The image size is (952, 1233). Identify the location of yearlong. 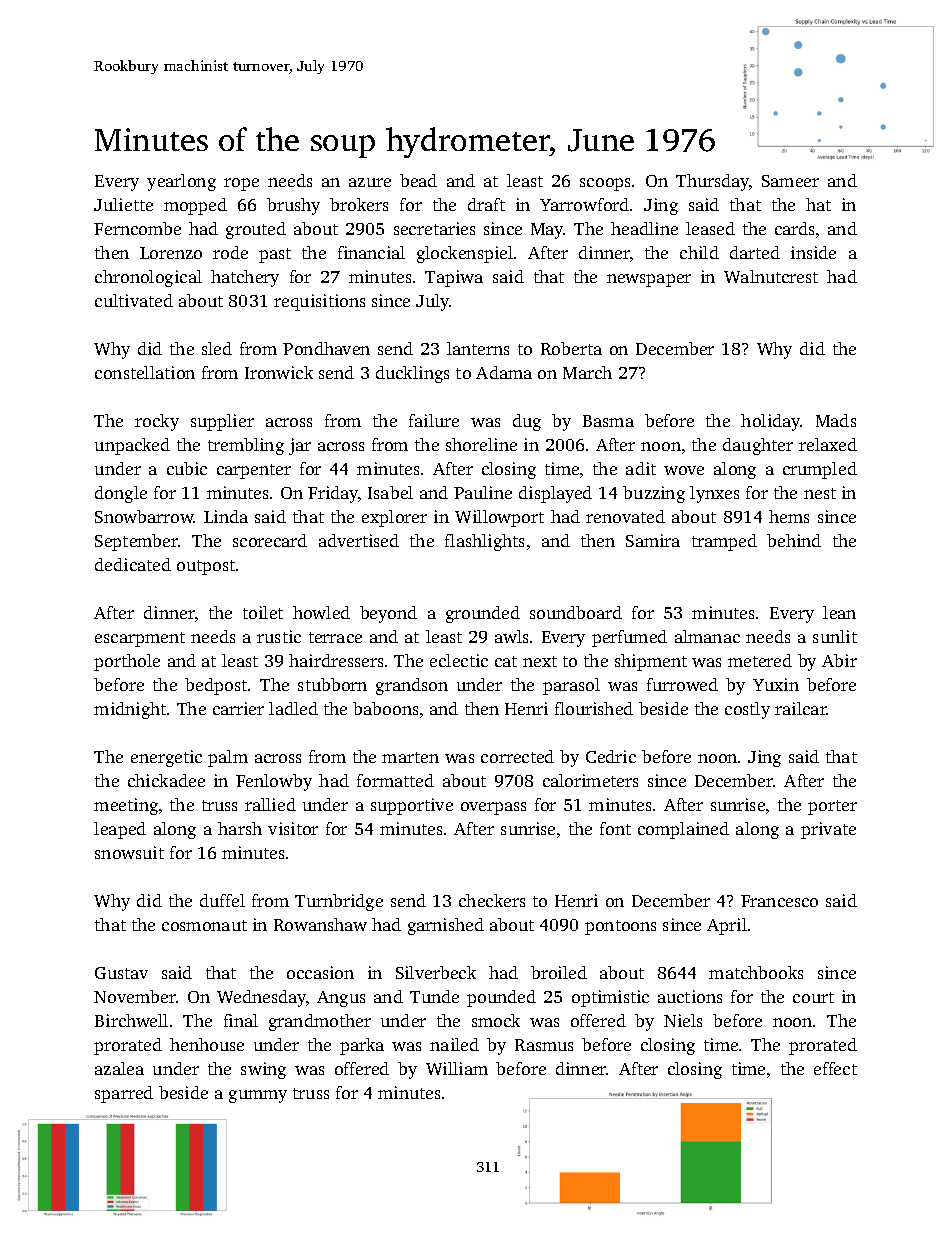
(181, 182).
